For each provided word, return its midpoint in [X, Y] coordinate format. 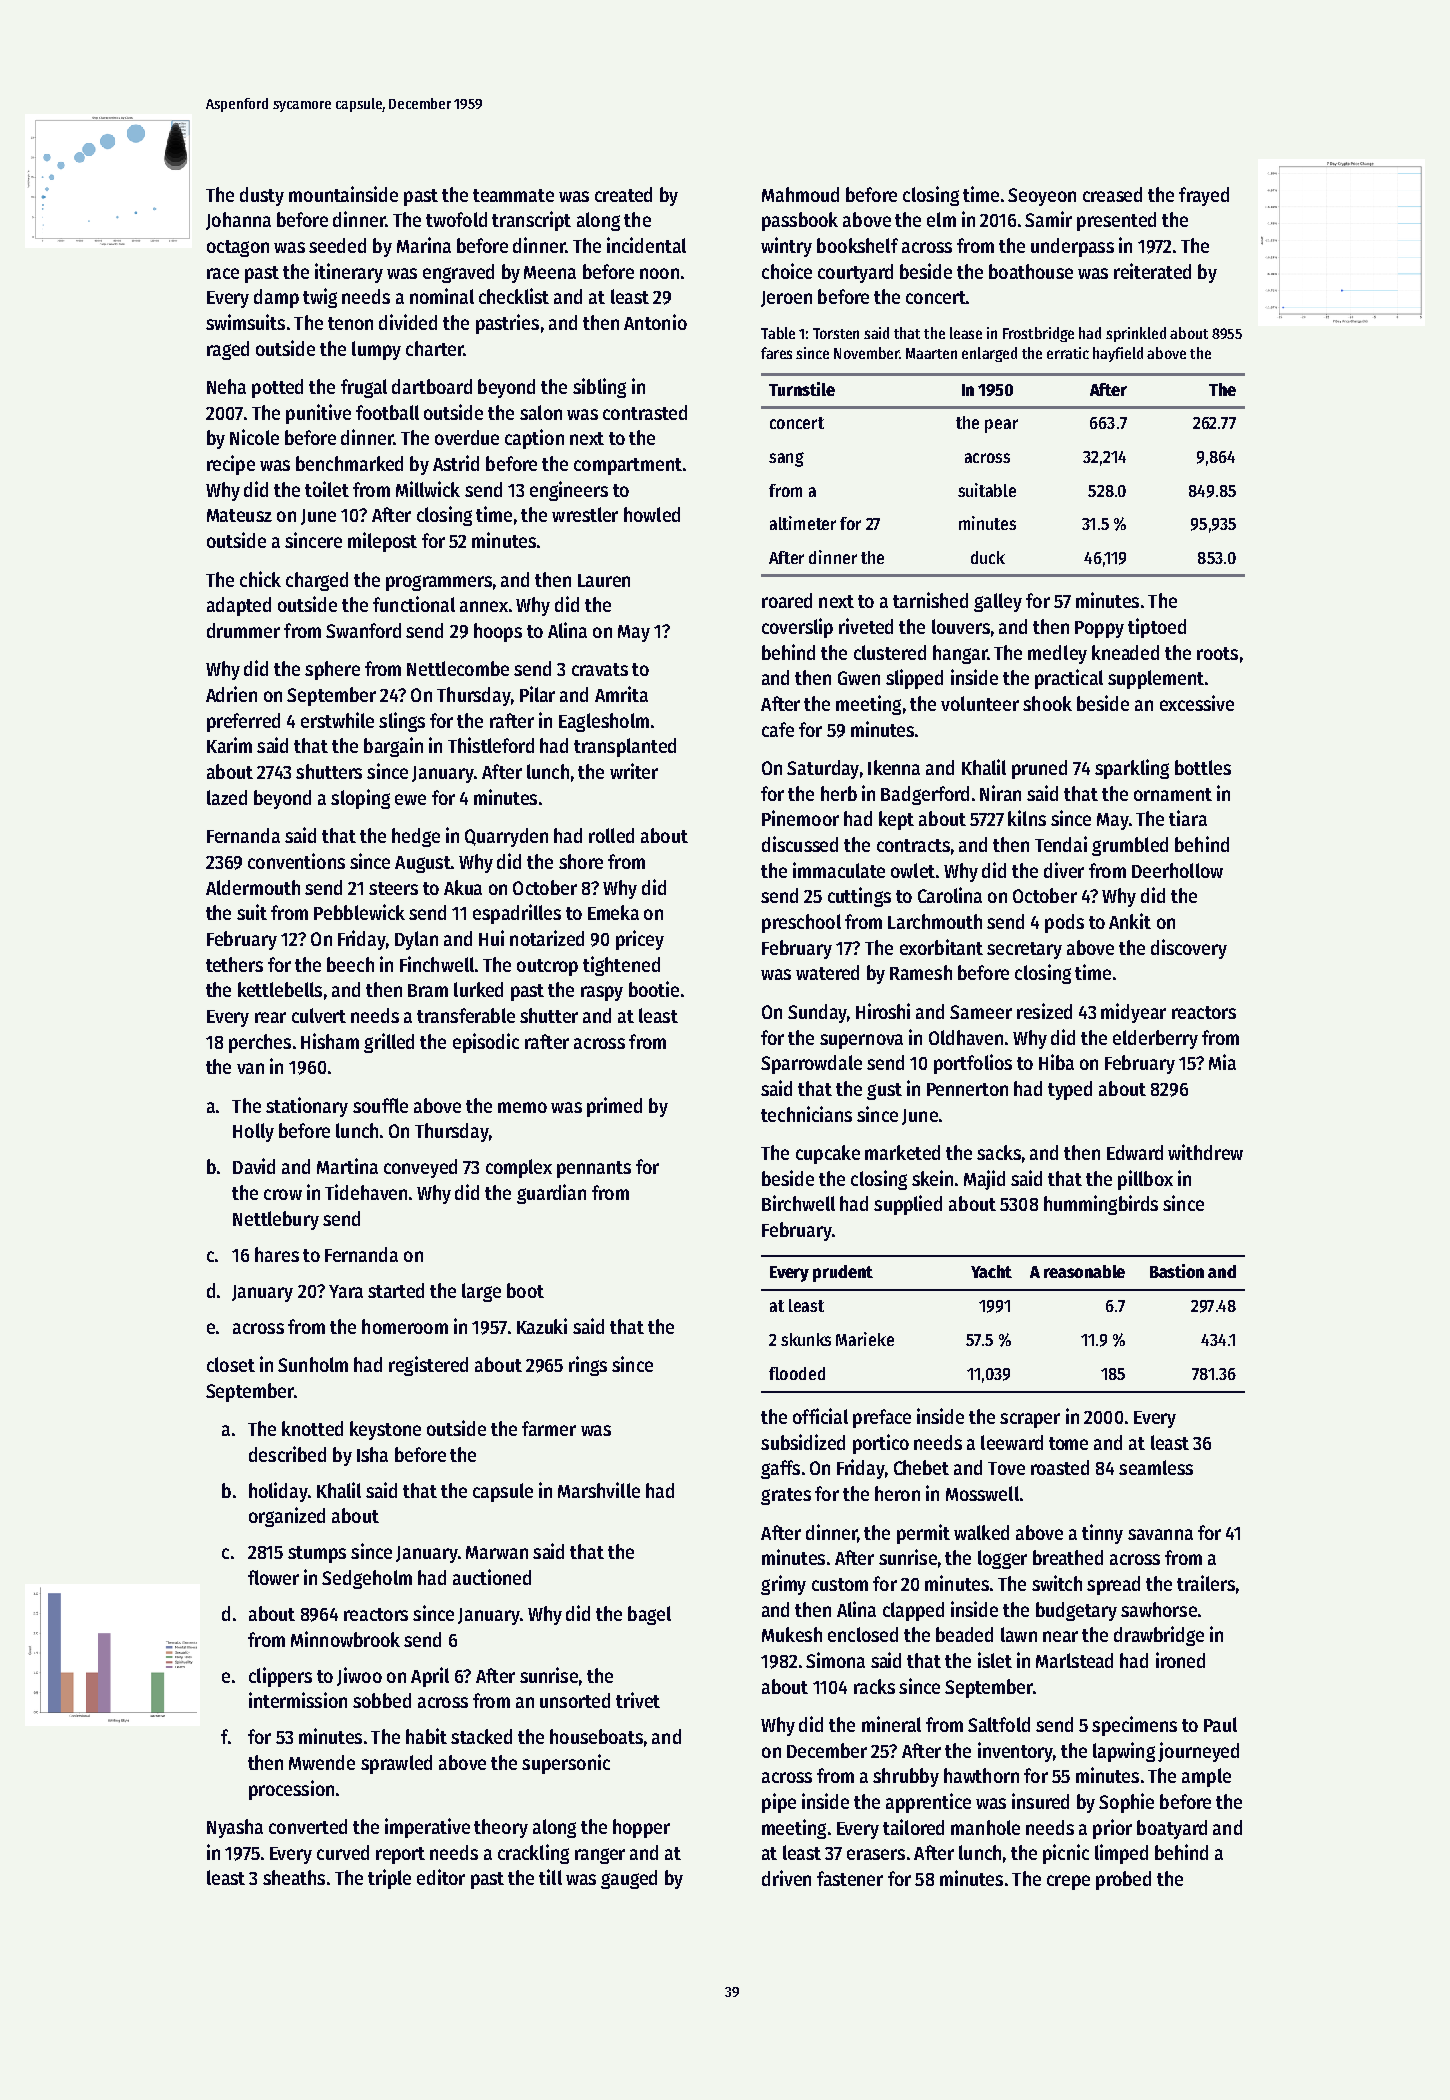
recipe [231, 465]
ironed [1180, 1660]
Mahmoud [800, 194]
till [550, 1877]
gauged [629, 1879]
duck [988, 557]
